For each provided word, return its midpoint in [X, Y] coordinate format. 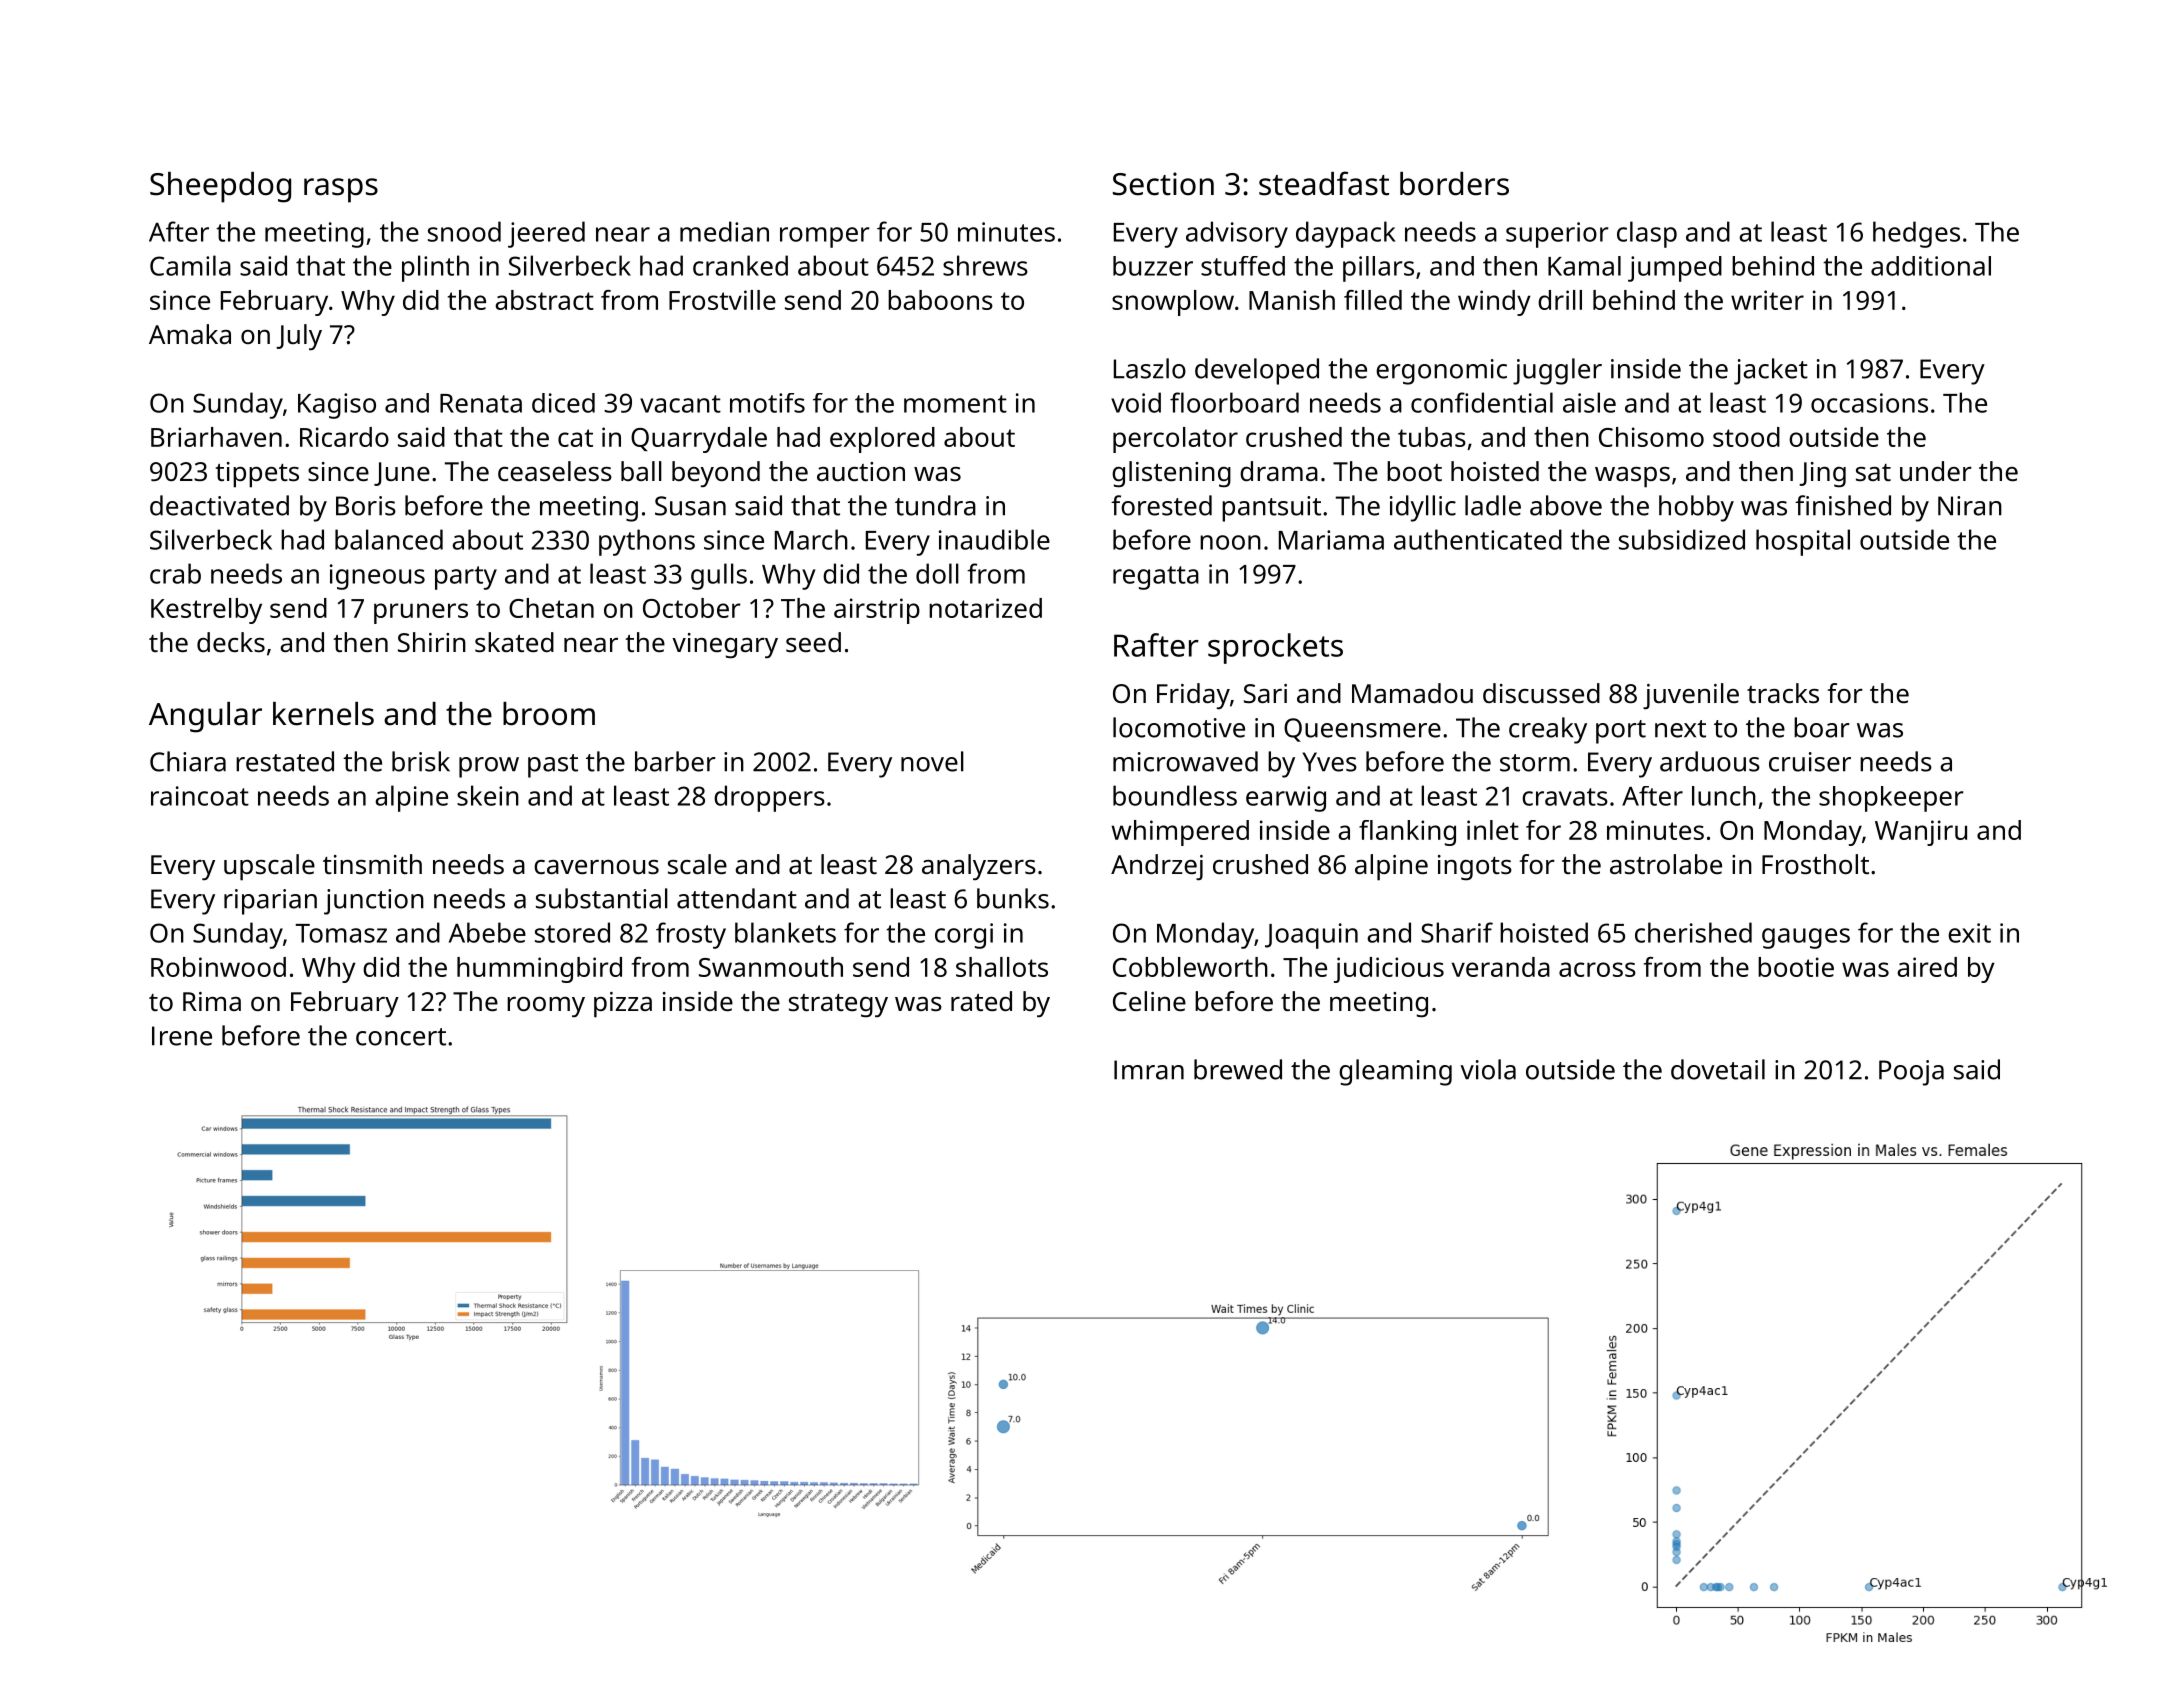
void [1136, 402]
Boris [366, 506]
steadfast [1324, 183]
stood [1746, 437]
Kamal [1584, 266]
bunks [1013, 898]
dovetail [1718, 1069]
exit [1969, 933]
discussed [1541, 693]
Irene [182, 1036]
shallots [1002, 967]
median [724, 231]
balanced [389, 539]
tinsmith [372, 864]
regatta [1156, 578]
